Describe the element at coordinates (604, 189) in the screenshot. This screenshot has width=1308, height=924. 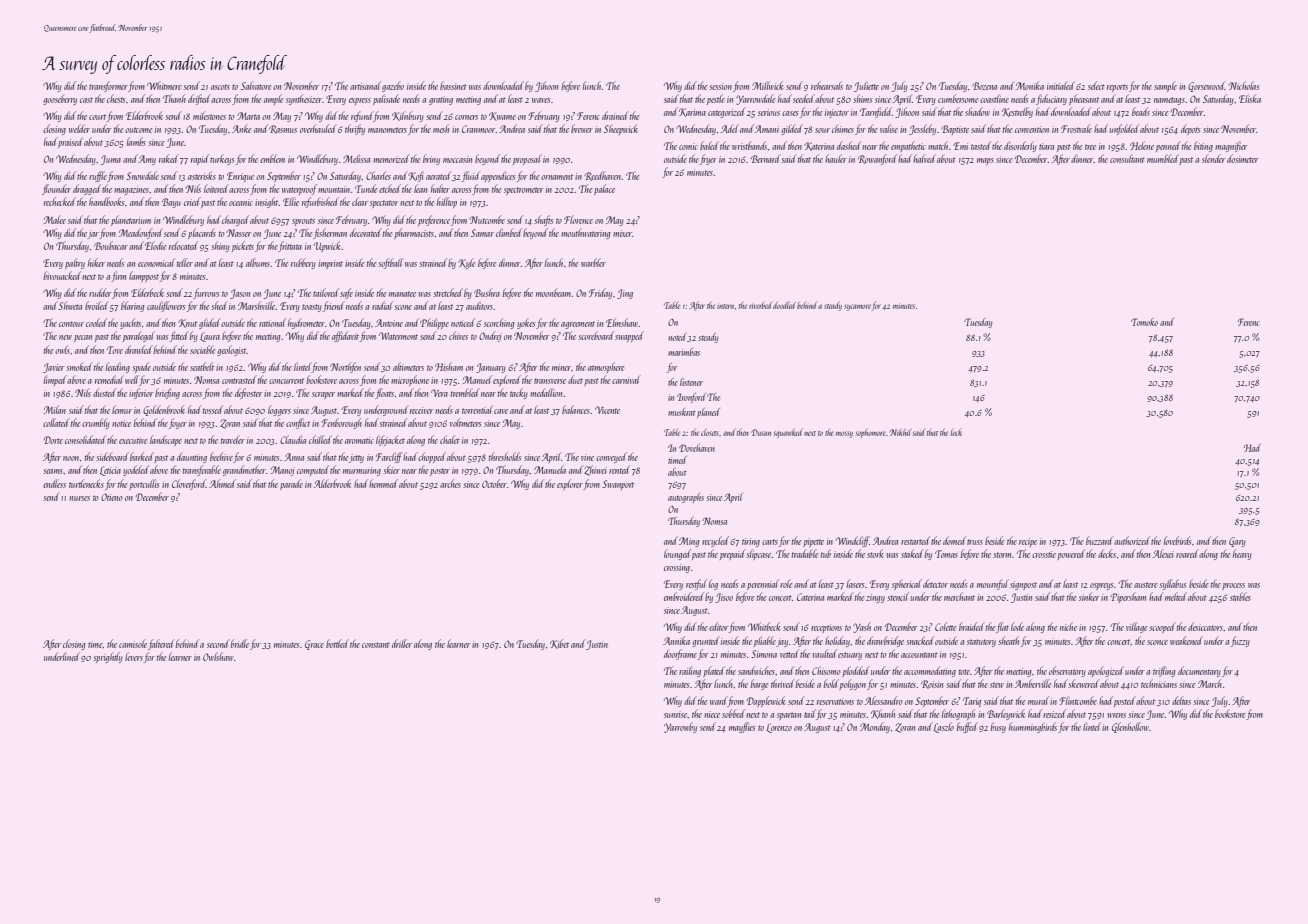
I see `palace` at that location.
